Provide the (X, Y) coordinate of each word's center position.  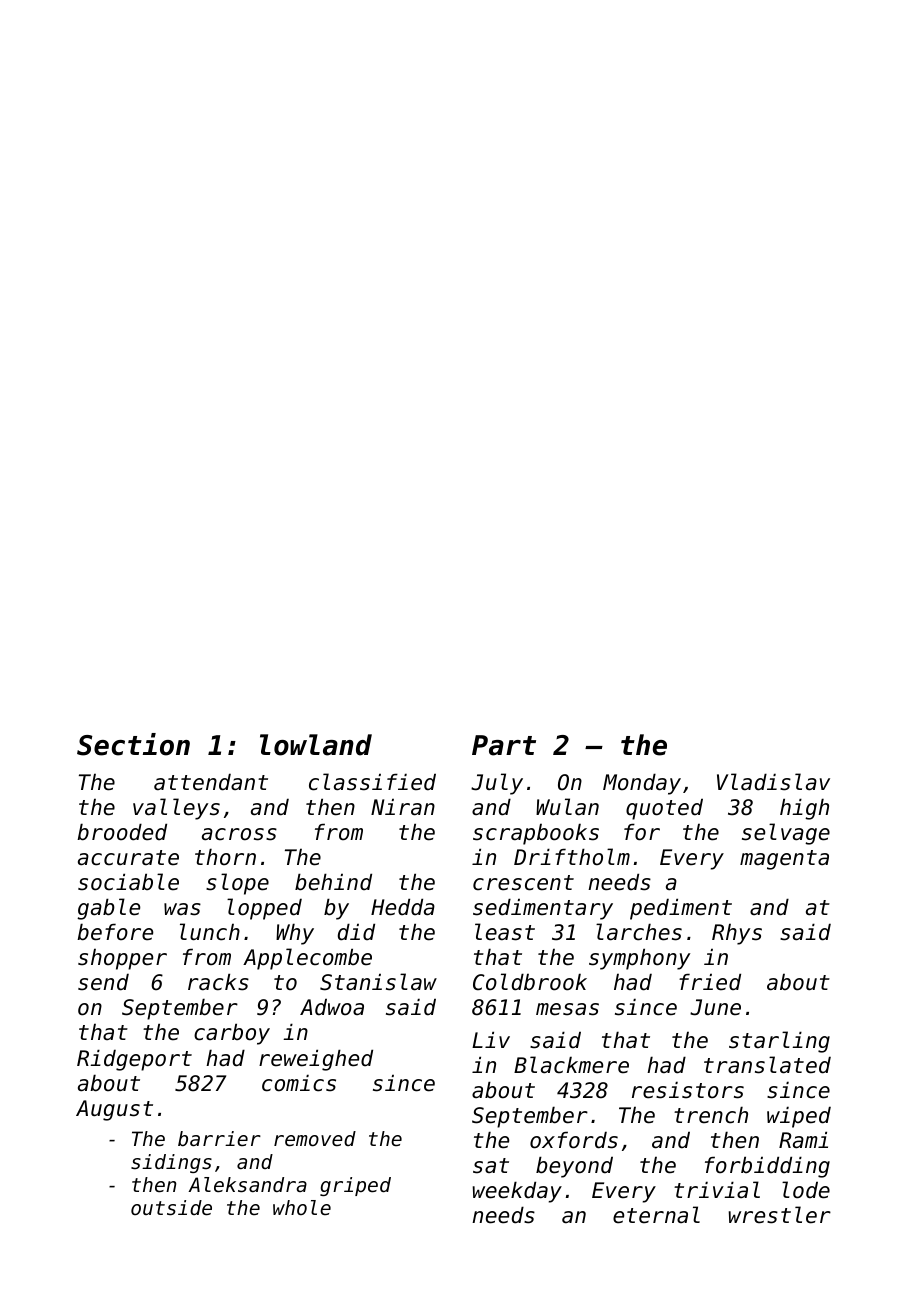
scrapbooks (536, 834)
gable (108, 909)
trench (711, 1115)
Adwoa (332, 1007)
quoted (664, 809)
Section (133, 744)
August (114, 1110)
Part (504, 745)
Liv (491, 1039)
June (715, 1007)
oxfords (574, 1140)
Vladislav (773, 782)
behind (333, 882)
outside (171, 1208)
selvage (786, 834)
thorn (225, 857)
